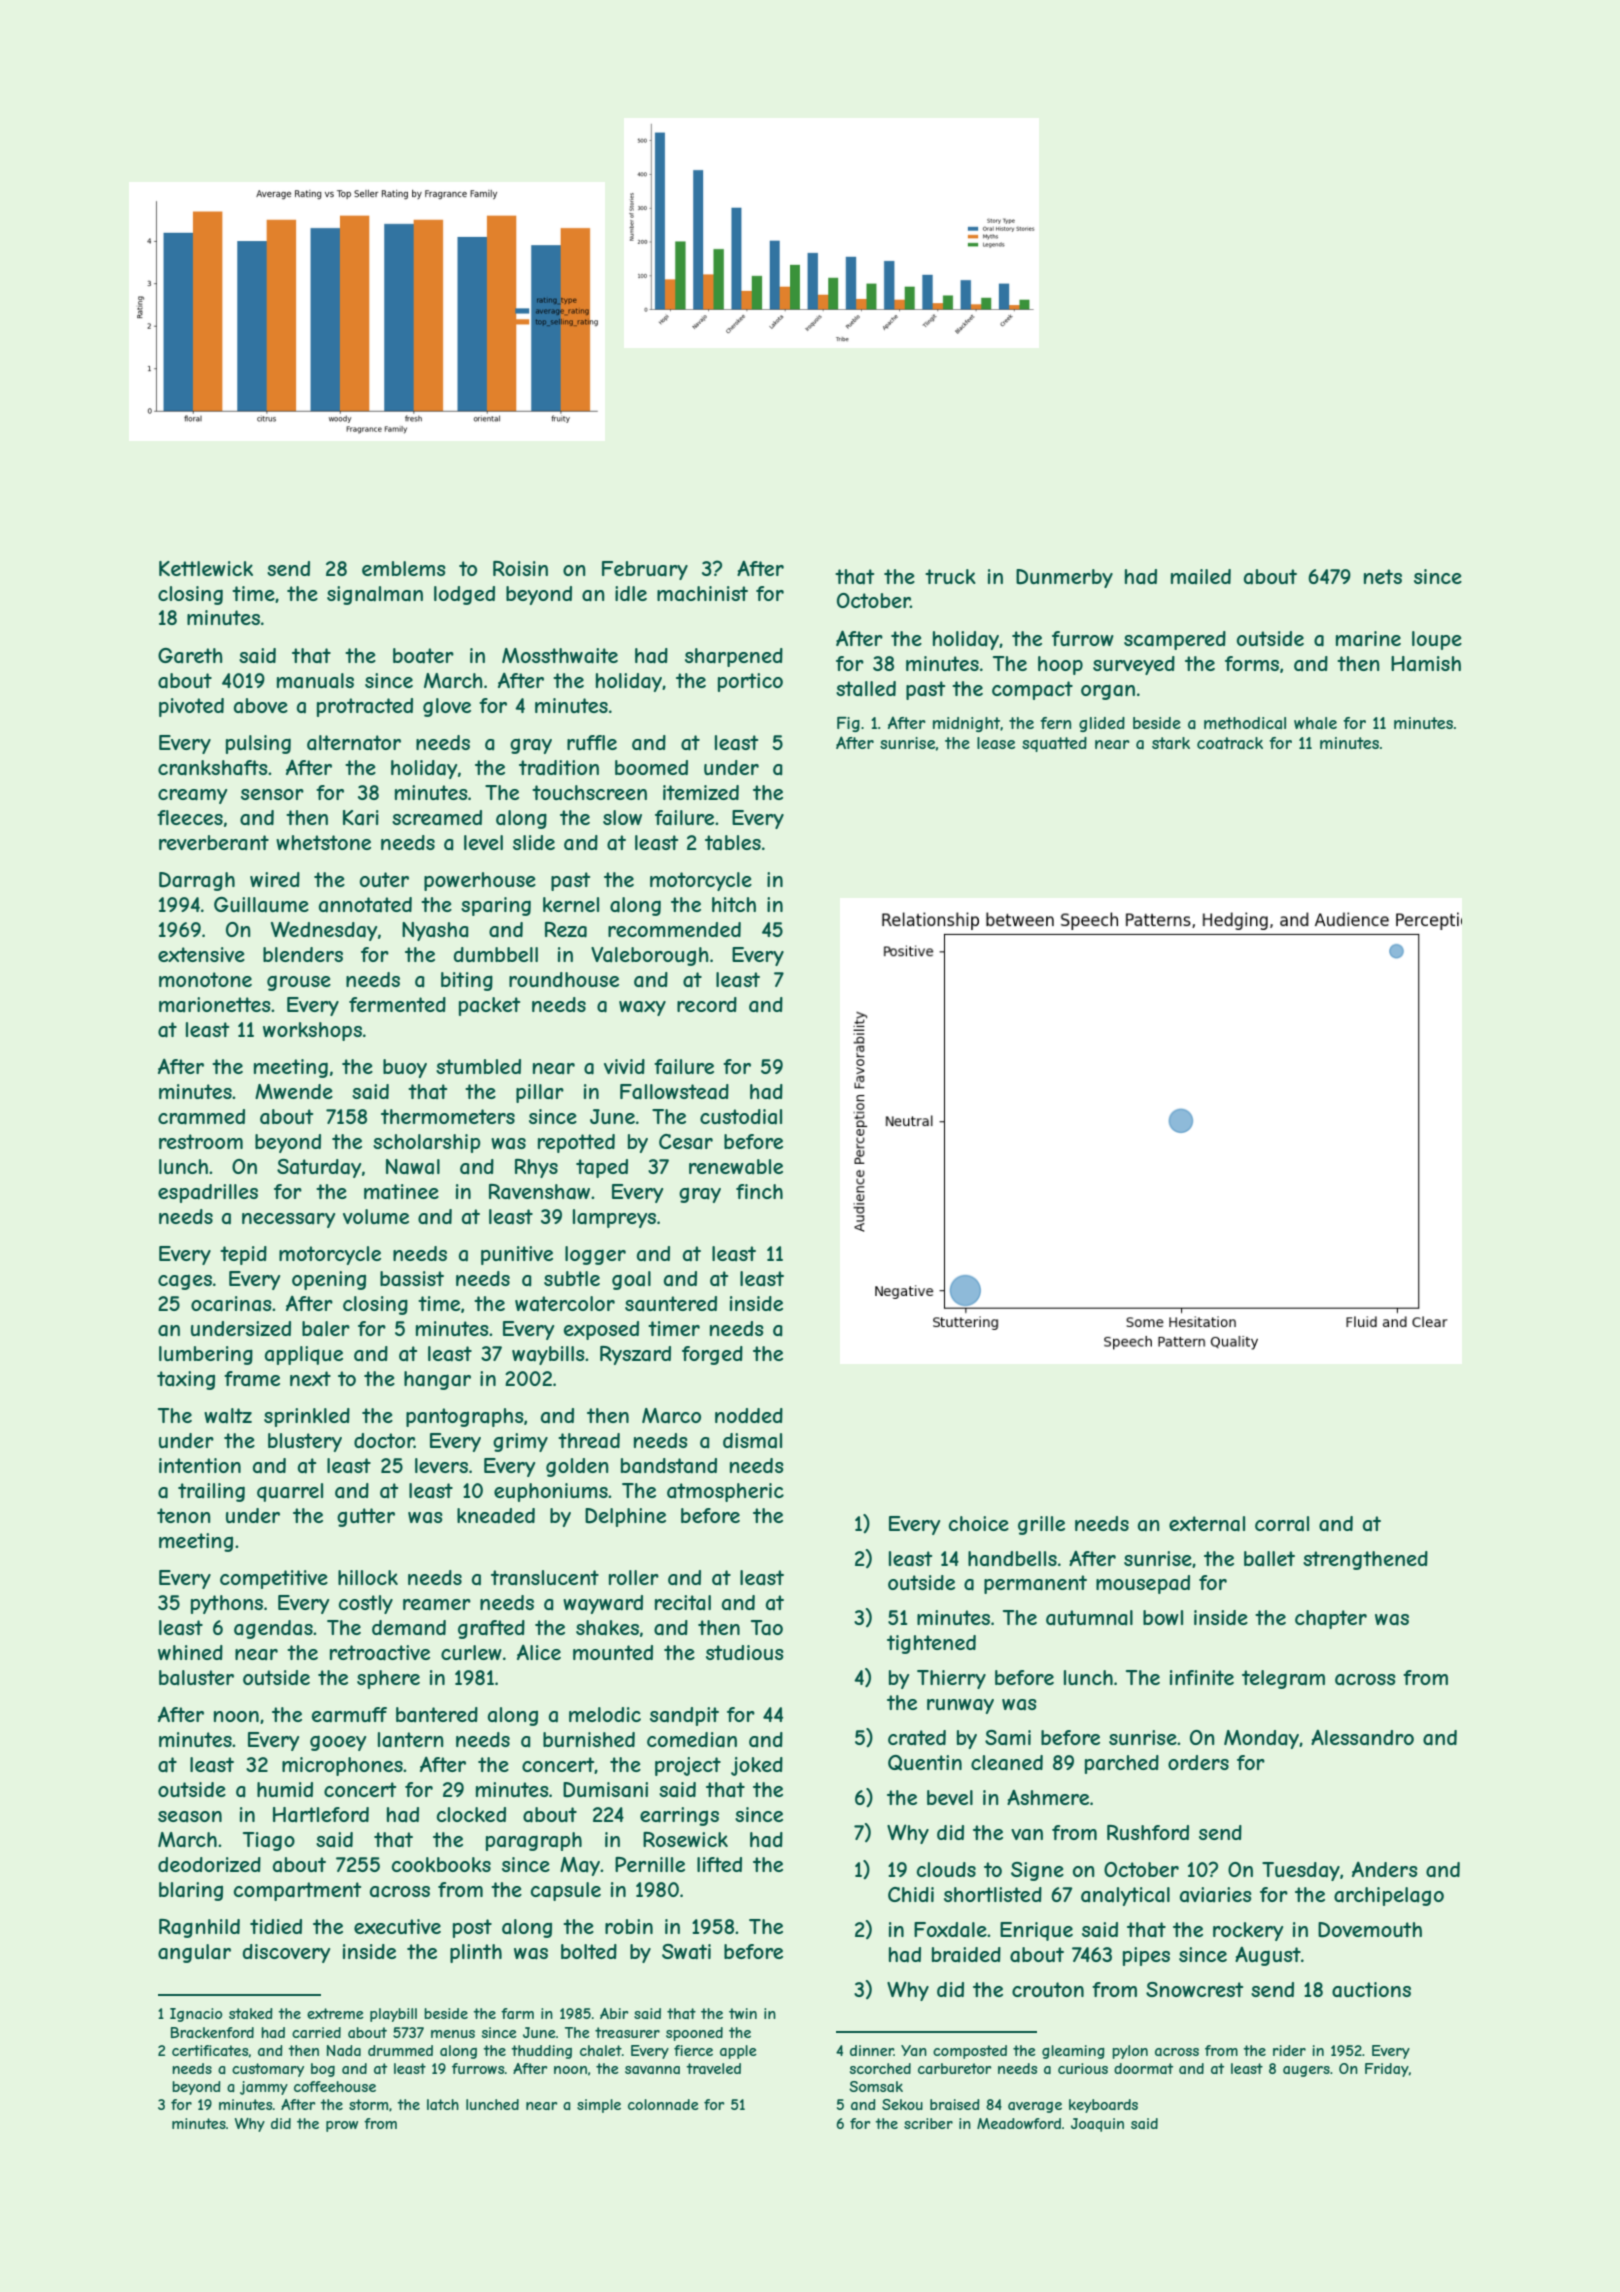 This screenshot has width=1620, height=2292. What do you see at coordinates (702, 594) in the screenshot?
I see `machinist` at bounding box center [702, 594].
